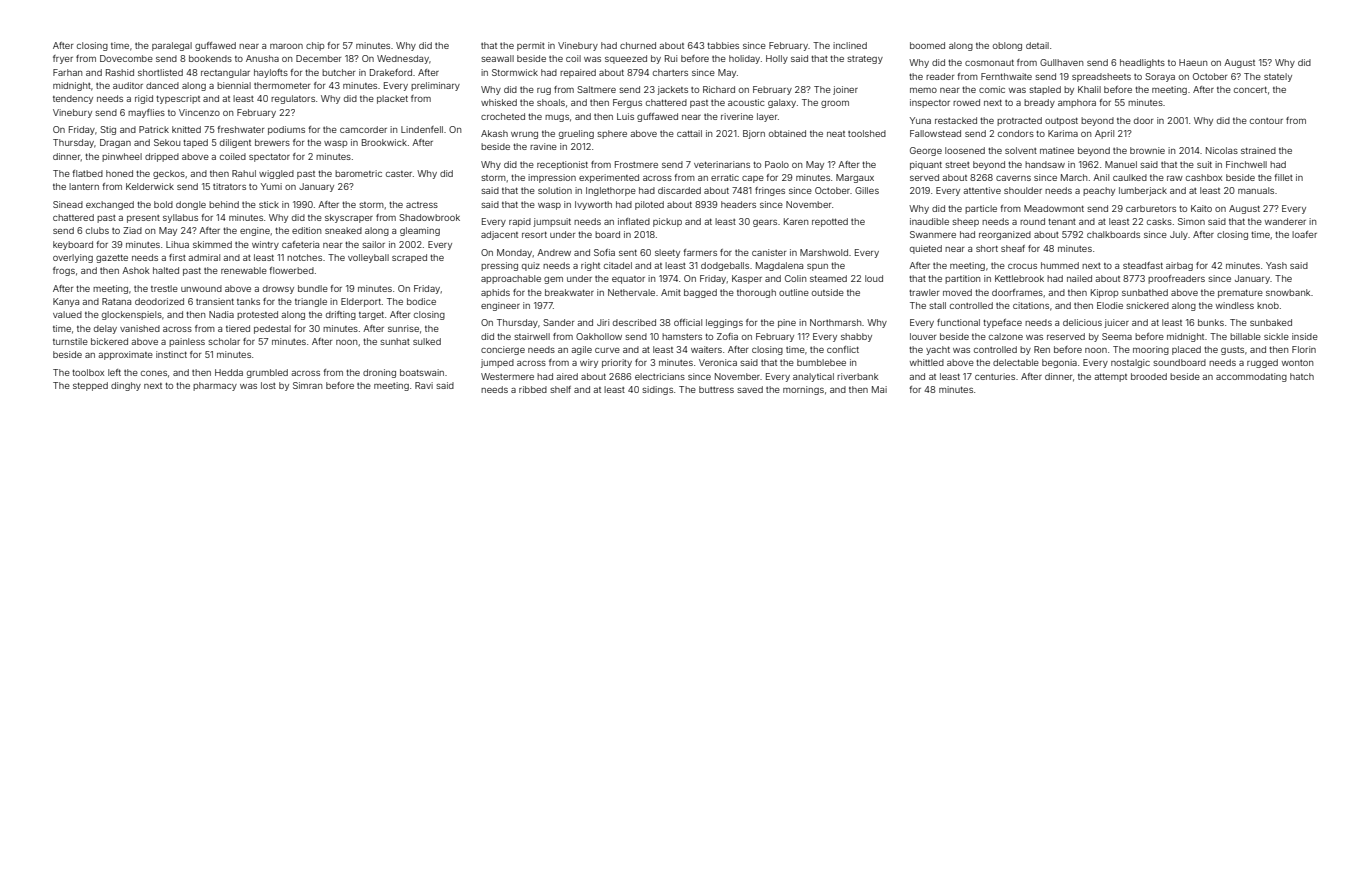  I want to click on painless, so click(187, 342).
